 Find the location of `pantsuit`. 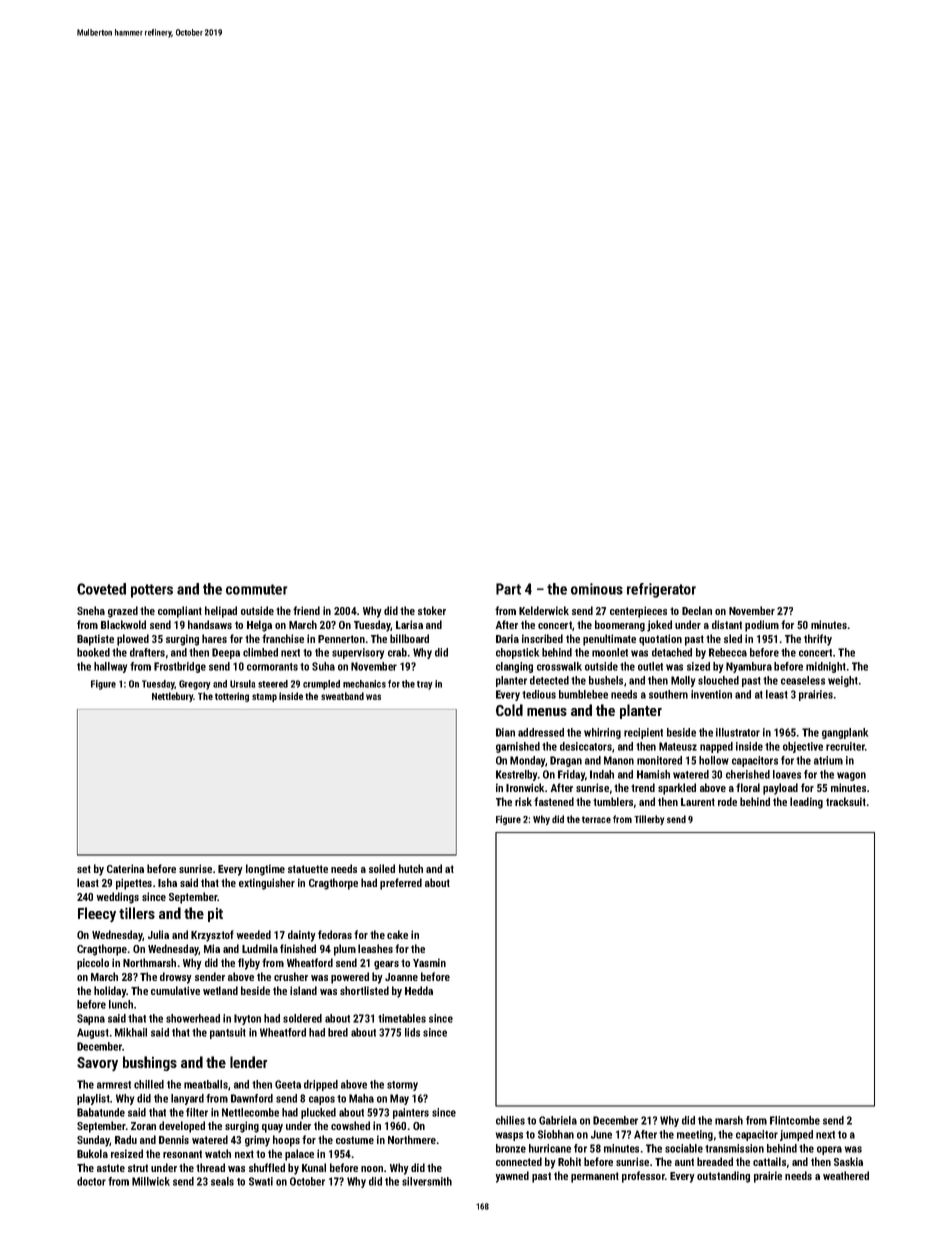

pantsuit is located at coordinates (228, 1033).
